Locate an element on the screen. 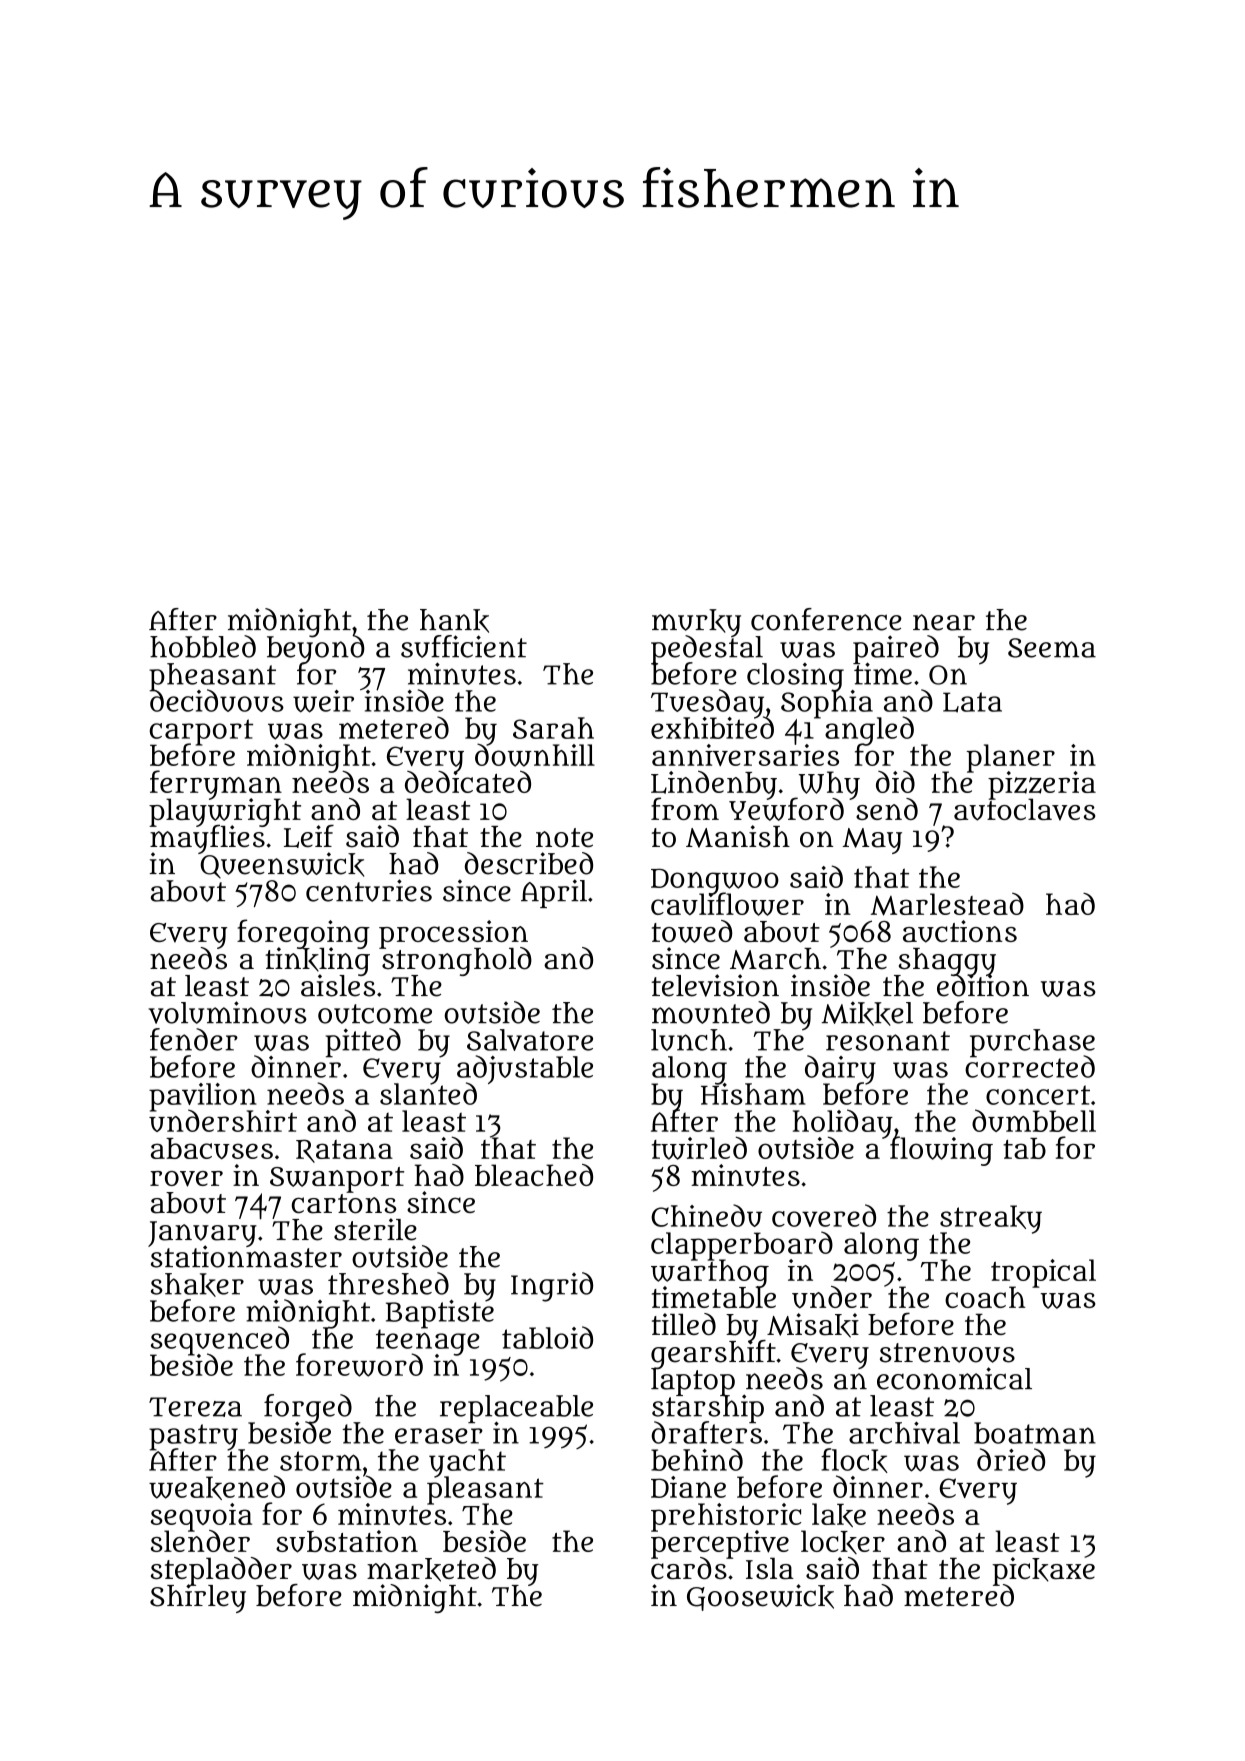  holiday is located at coordinates (843, 1123).
